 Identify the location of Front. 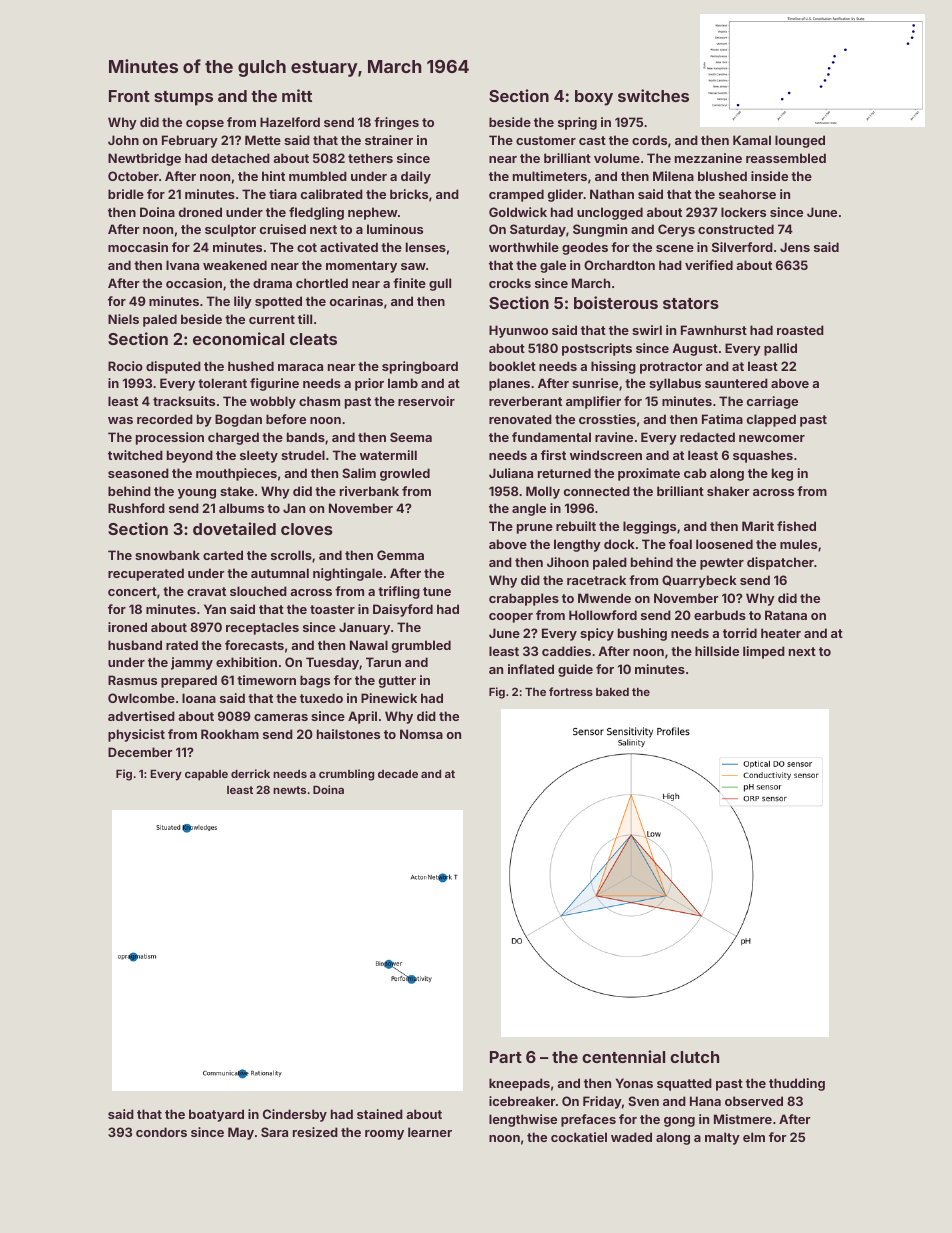
(129, 96).
